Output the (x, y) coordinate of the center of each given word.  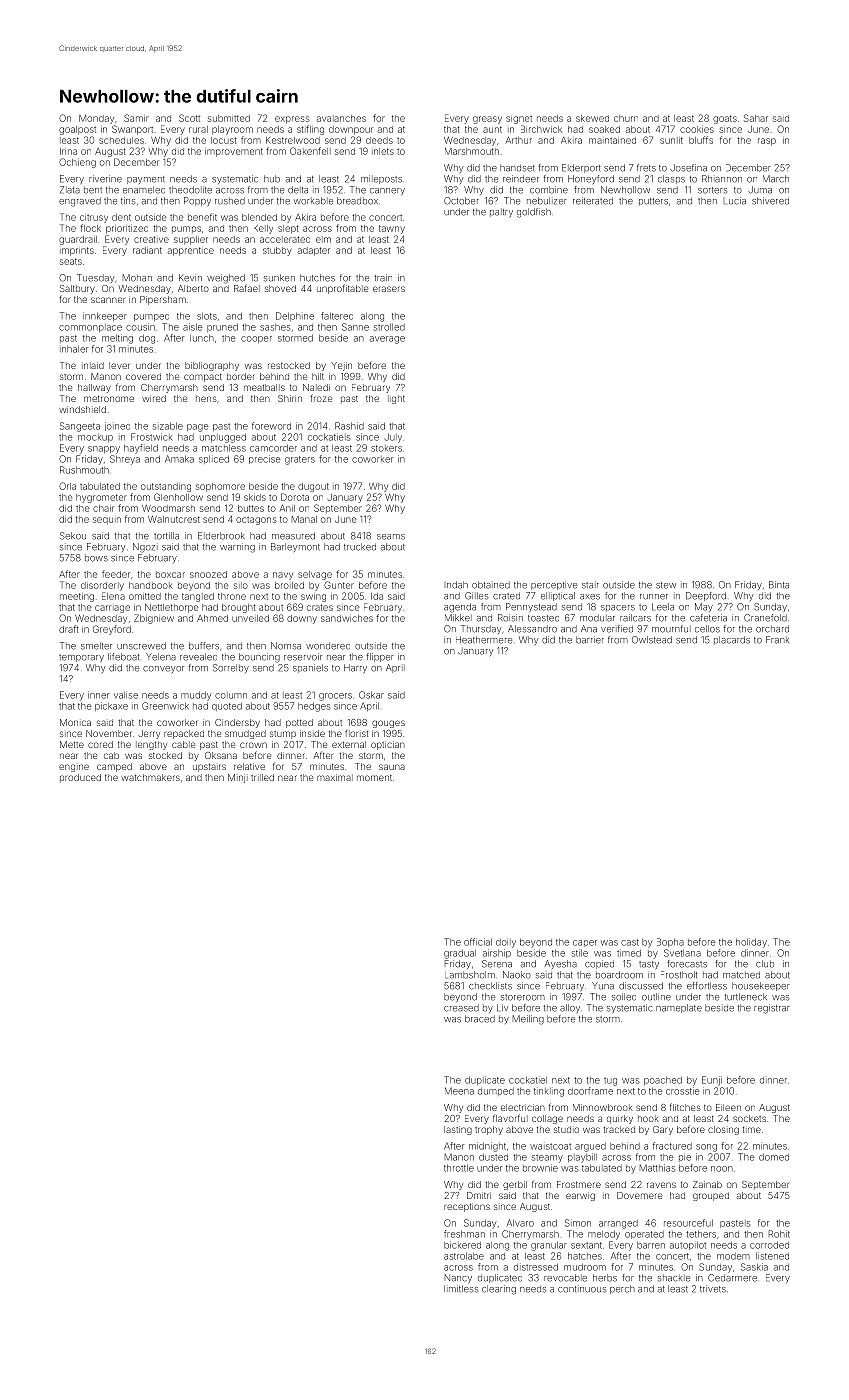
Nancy (458, 1278)
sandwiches (347, 618)
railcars (635, 618)
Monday (96, 119)
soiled (624, 997)
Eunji (712, 1081)
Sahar (756, 118)
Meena (459, 1091)
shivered (770, 201)
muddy (196, 696)
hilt (318, 376)
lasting (458, 1130)
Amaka (179, 459)
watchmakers (150, 777)
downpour (351, 130)
